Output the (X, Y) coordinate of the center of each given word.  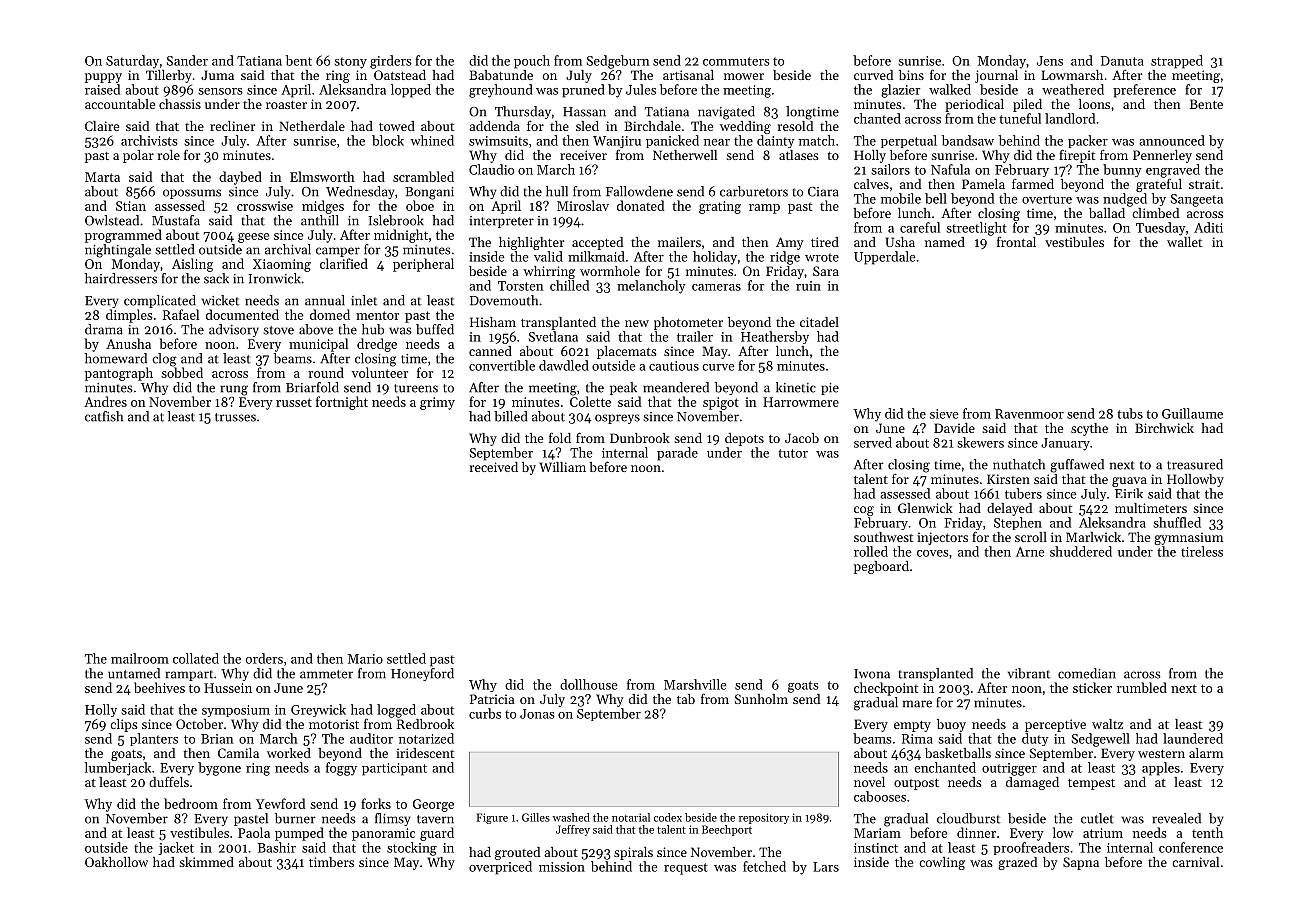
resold (795, 126)
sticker (1092, 687)
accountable (120, 104)
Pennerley (1162, 156)
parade (677, 454)
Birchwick (1164, 428)
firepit (1077, 156)
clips (124, 725)
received (493, 467)
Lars (826, 867)
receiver (583, 155)
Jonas (537, 714)
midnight (401, 236)
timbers (331, 862)
